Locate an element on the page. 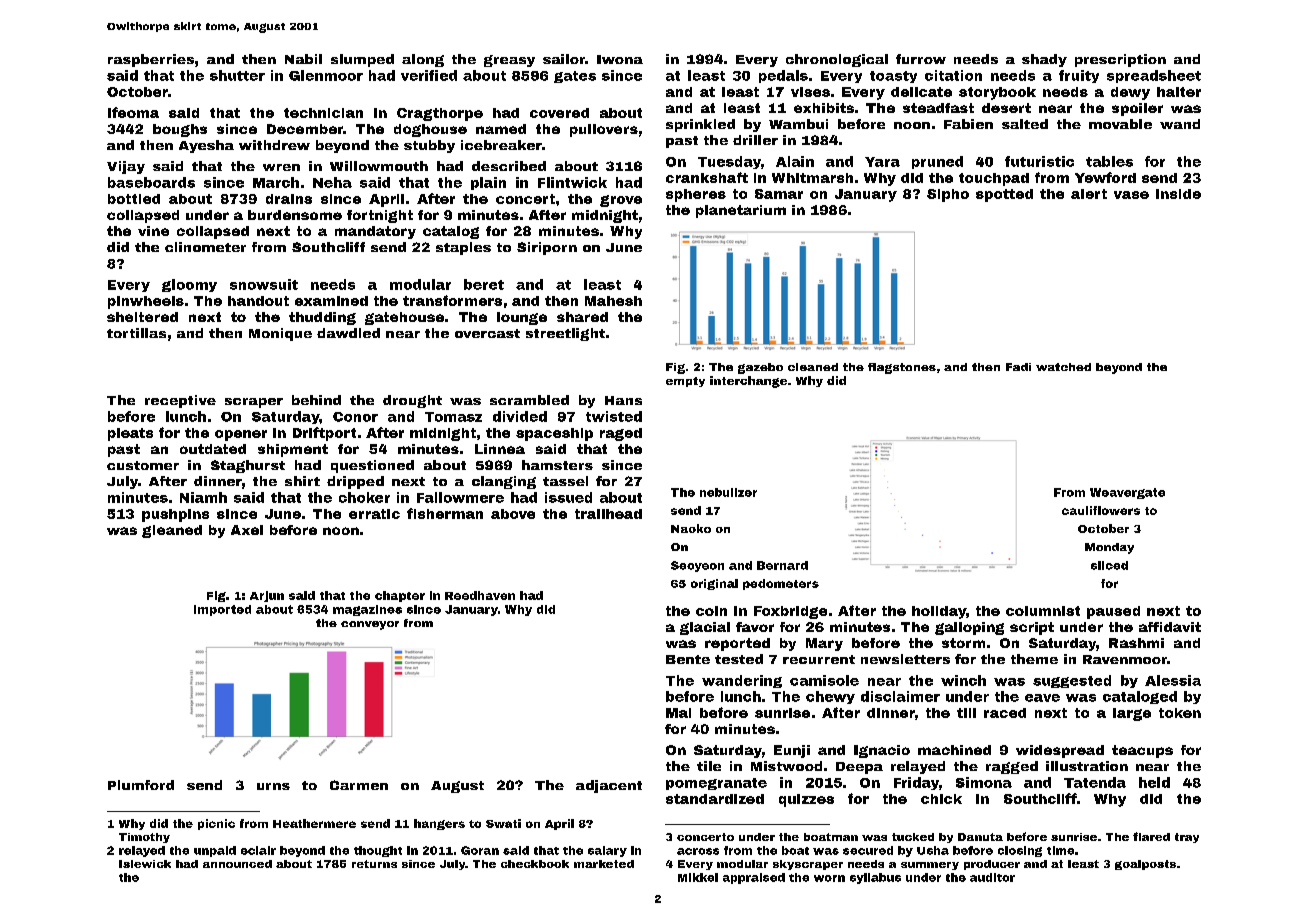  raspberries is located at coordinates (151, 60).
